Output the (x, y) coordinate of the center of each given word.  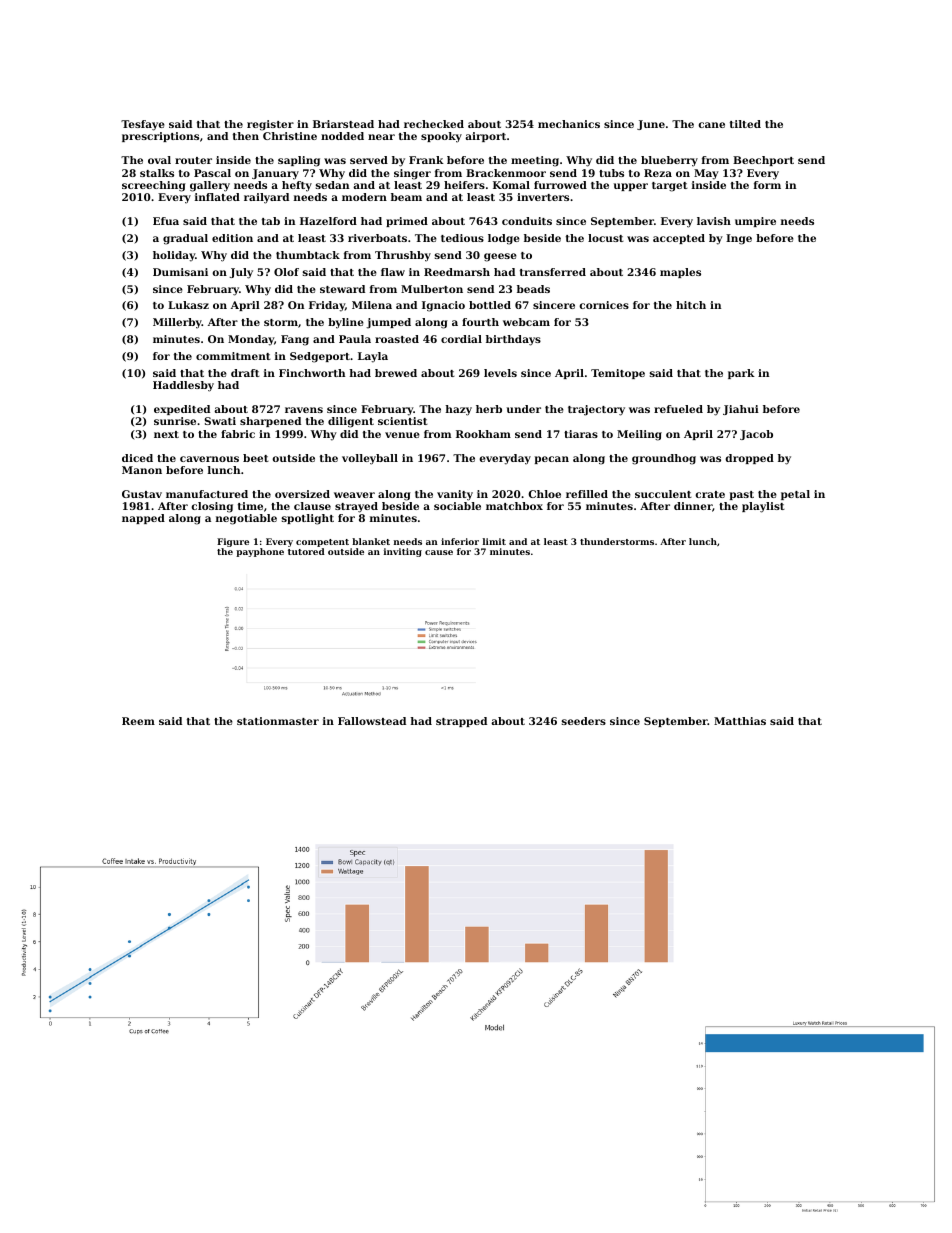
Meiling (639, 435)
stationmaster (278, 721)
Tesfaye (143, 125)
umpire (755, 222)
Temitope (618, 374)
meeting (535, 161)
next (166, 434)
